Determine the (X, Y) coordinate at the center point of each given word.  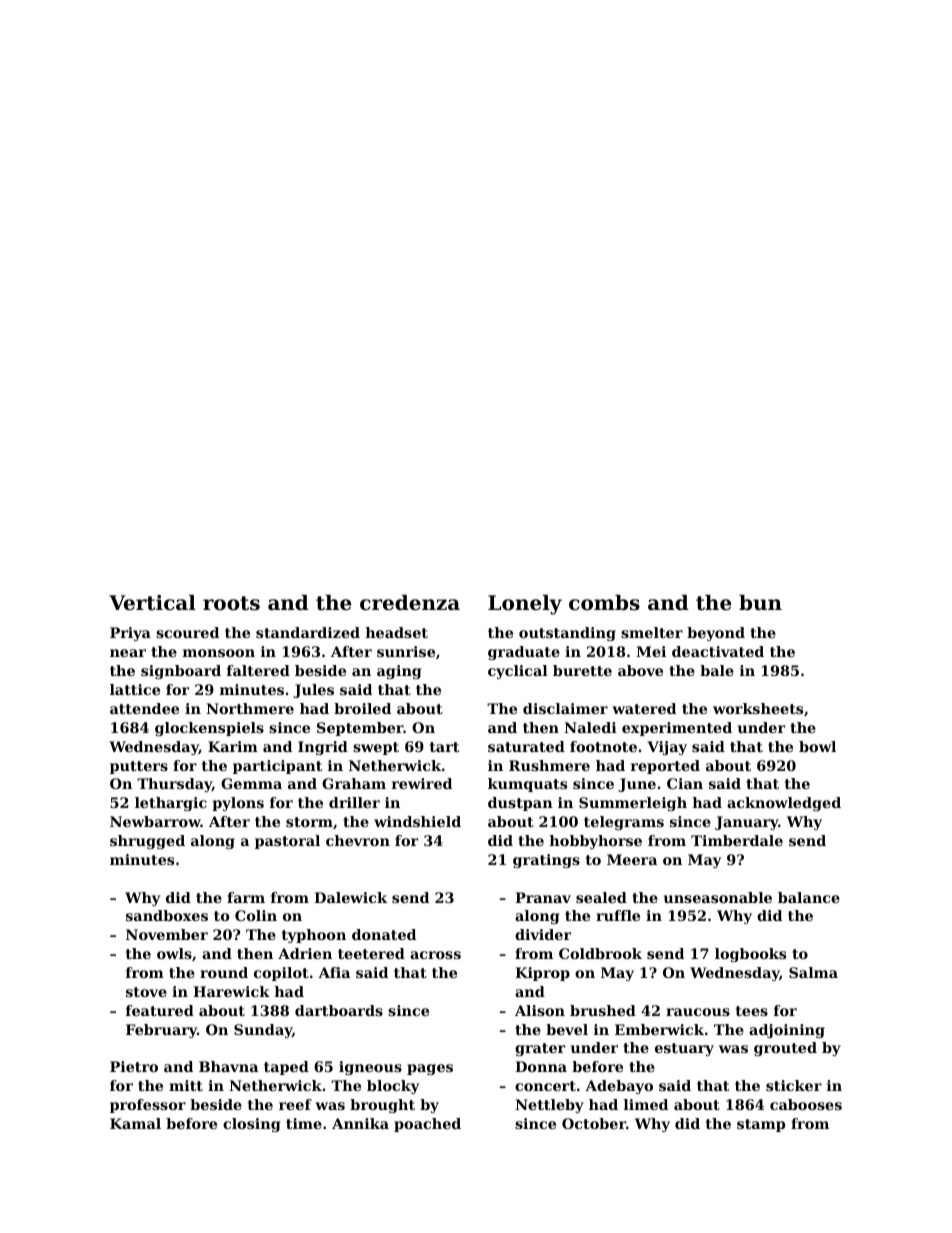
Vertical (152, 603)
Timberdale (737, 840)
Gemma (251, 783)
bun (760, 603)
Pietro (134, 1066)
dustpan (520, 804)
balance (809, 897)
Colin (256, 915)
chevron (358, 840)
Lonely (525, 605)
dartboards (339, 1010)
